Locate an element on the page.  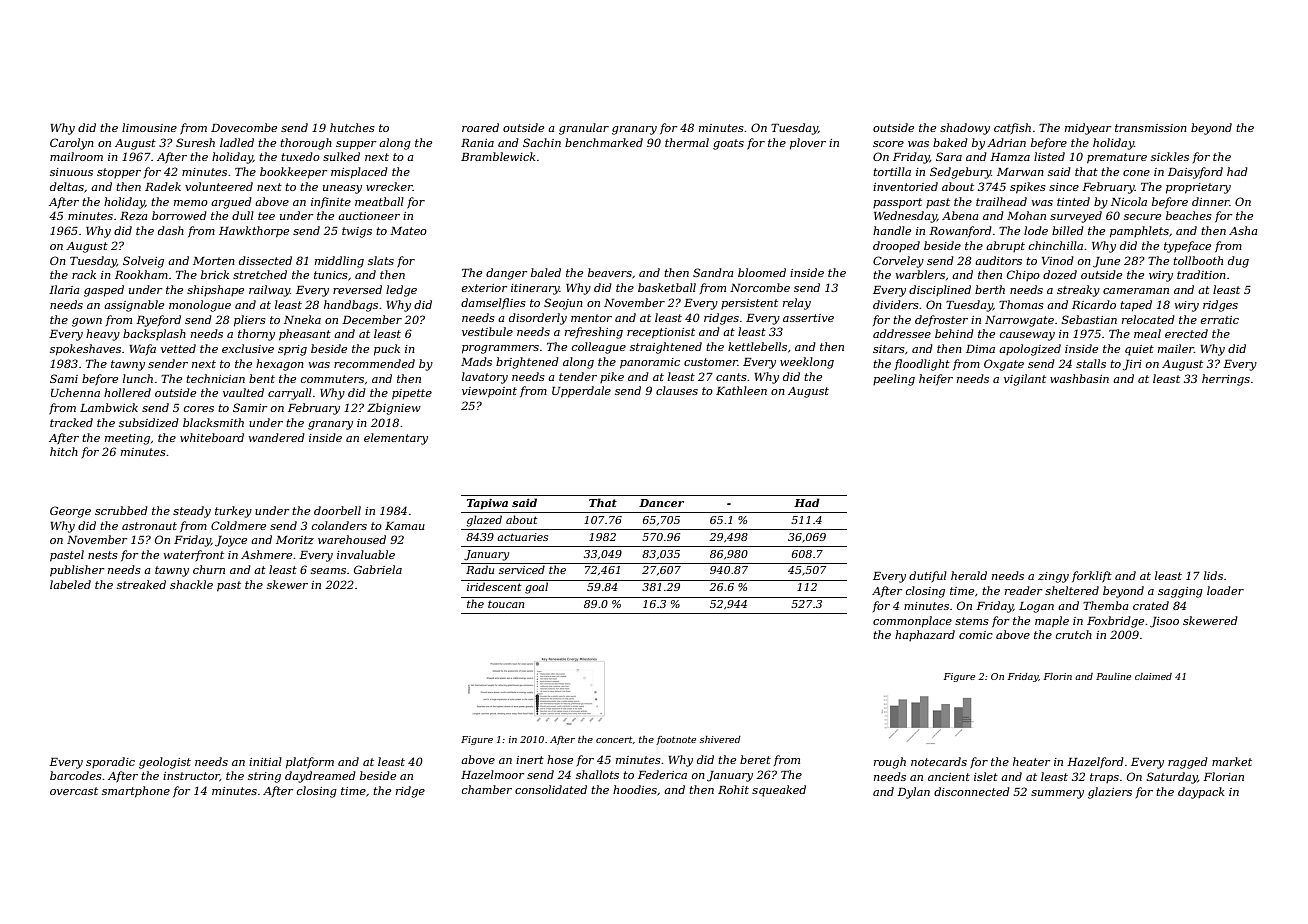
Bramblewick is located at coordinates (498, 156).
